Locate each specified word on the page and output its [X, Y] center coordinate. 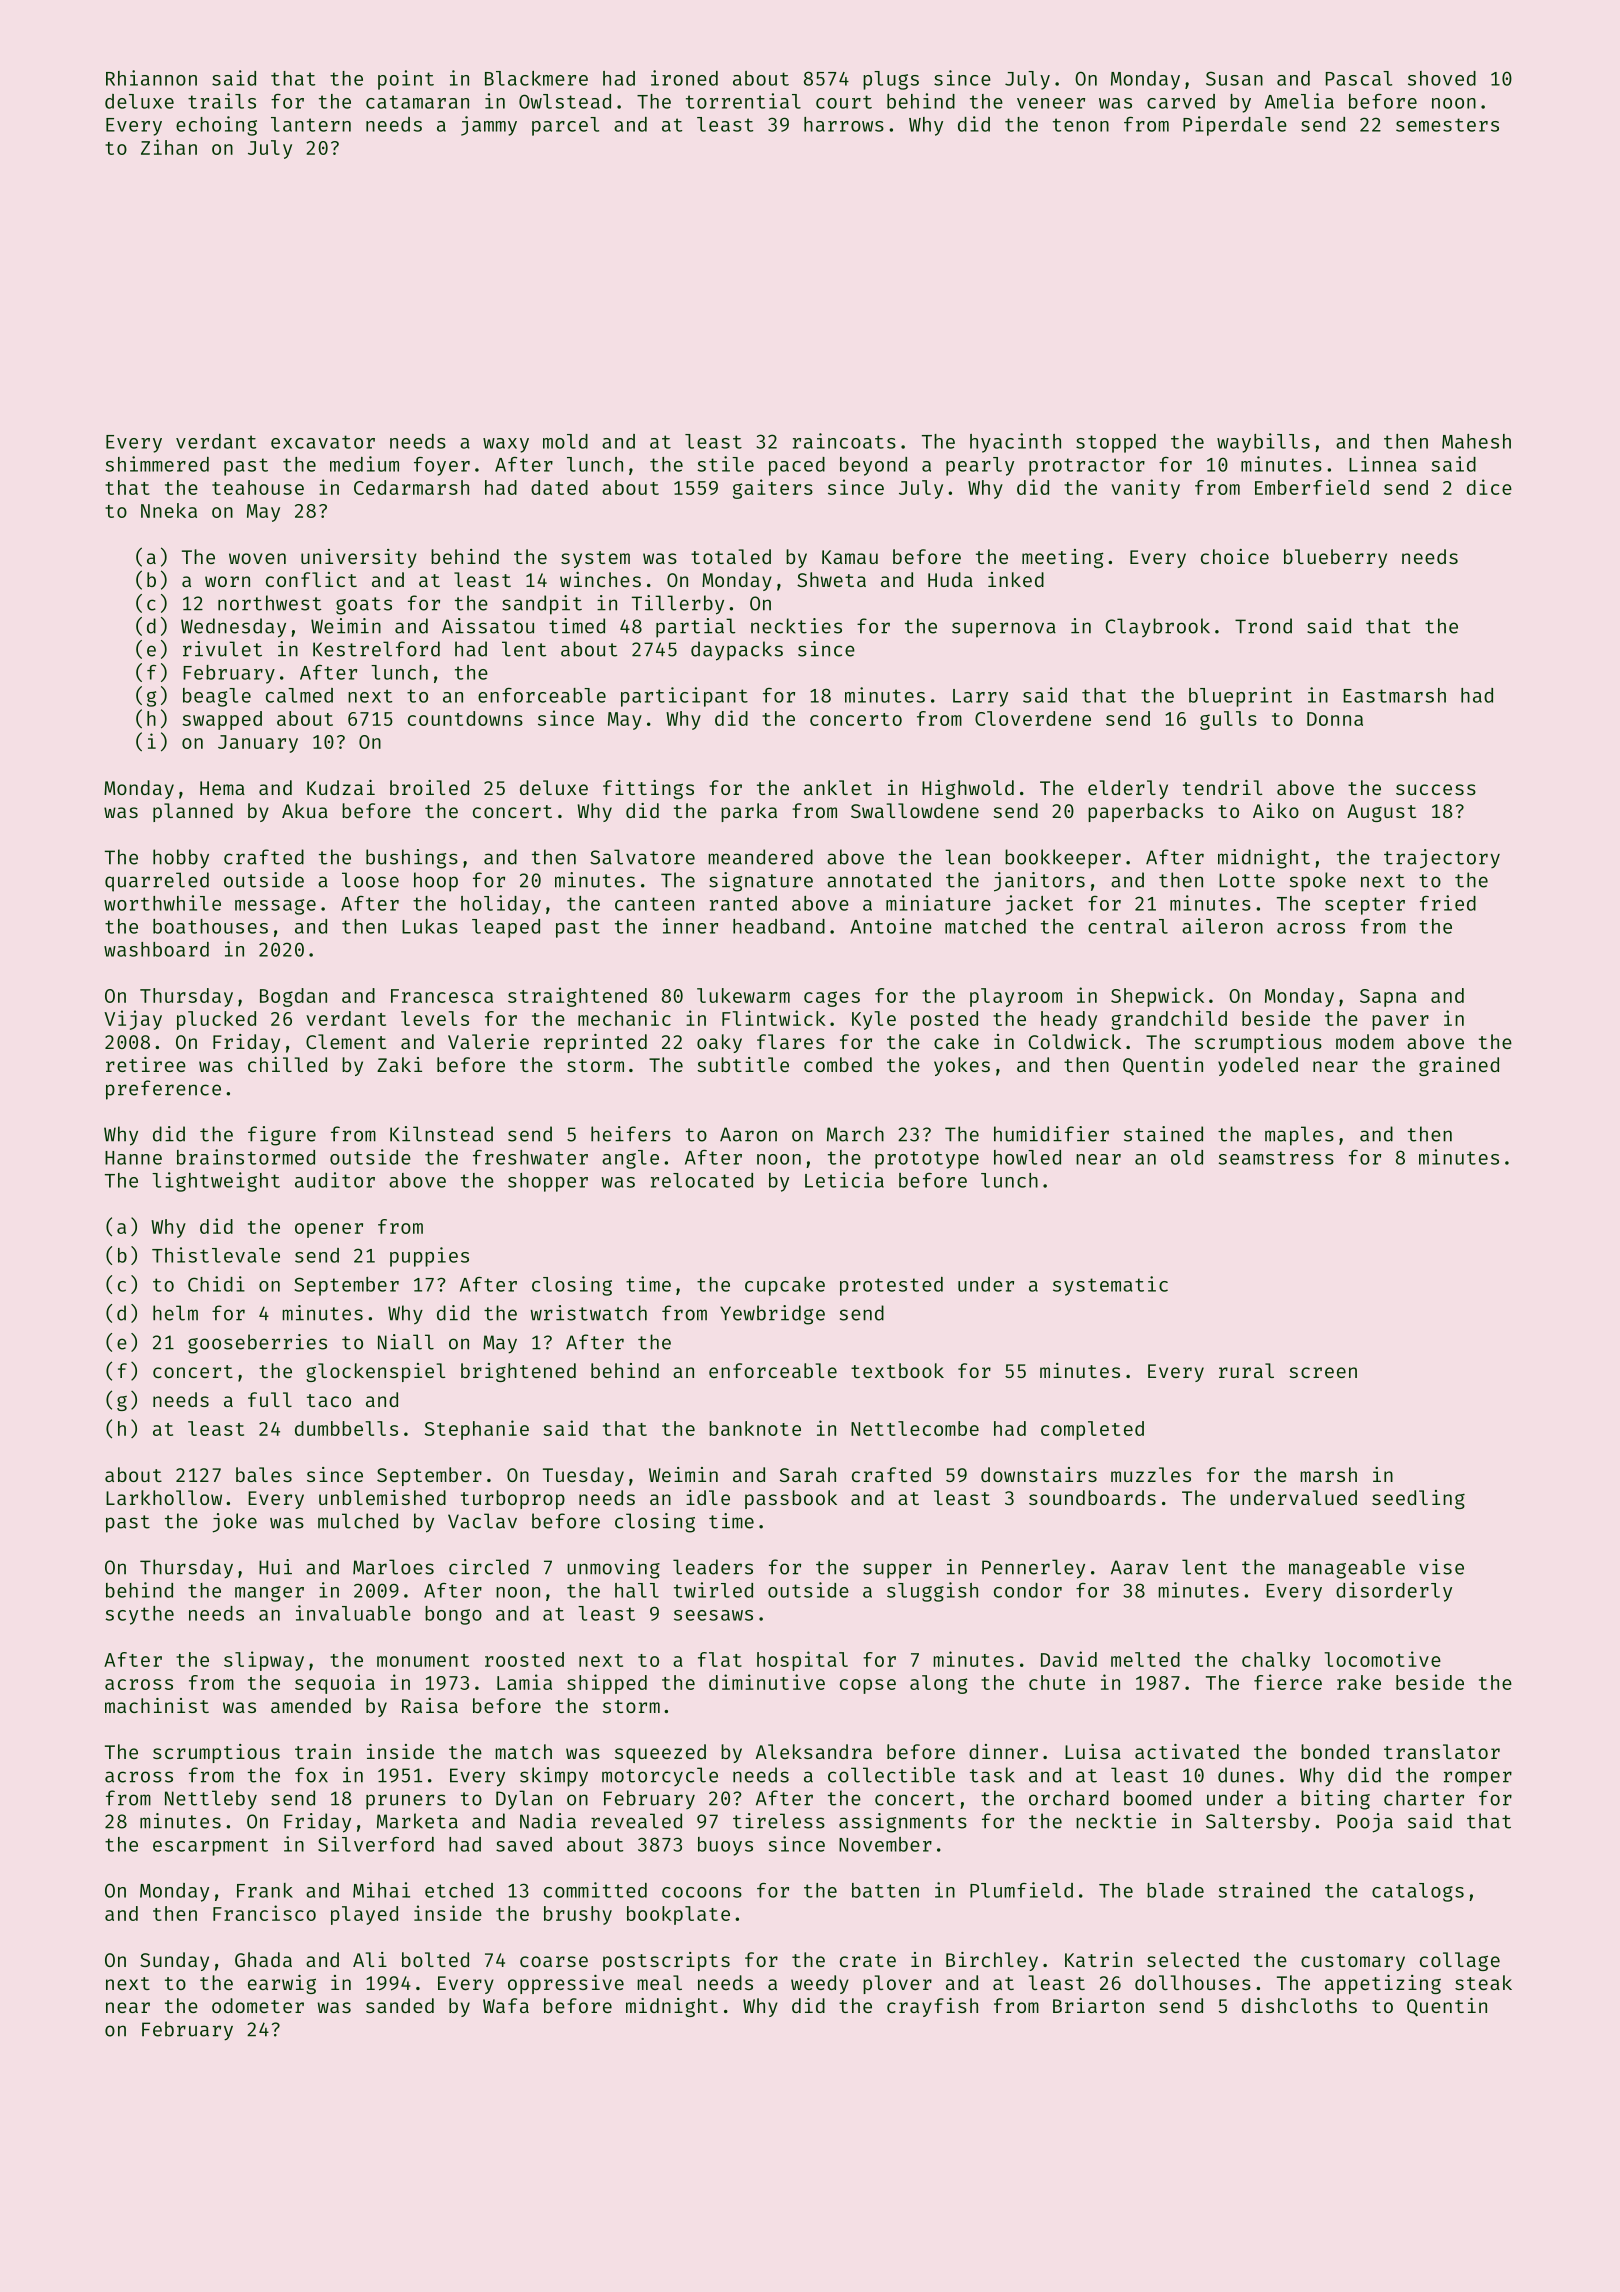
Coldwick [1075, 1041]
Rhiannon [151, 78]
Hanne [133, 1158]
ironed [684, 78]
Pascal [1359, 78]
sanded [400, 2005]
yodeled [1258, 1066]
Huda [950, 579]
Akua [305, 810]
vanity [1145, 489]
